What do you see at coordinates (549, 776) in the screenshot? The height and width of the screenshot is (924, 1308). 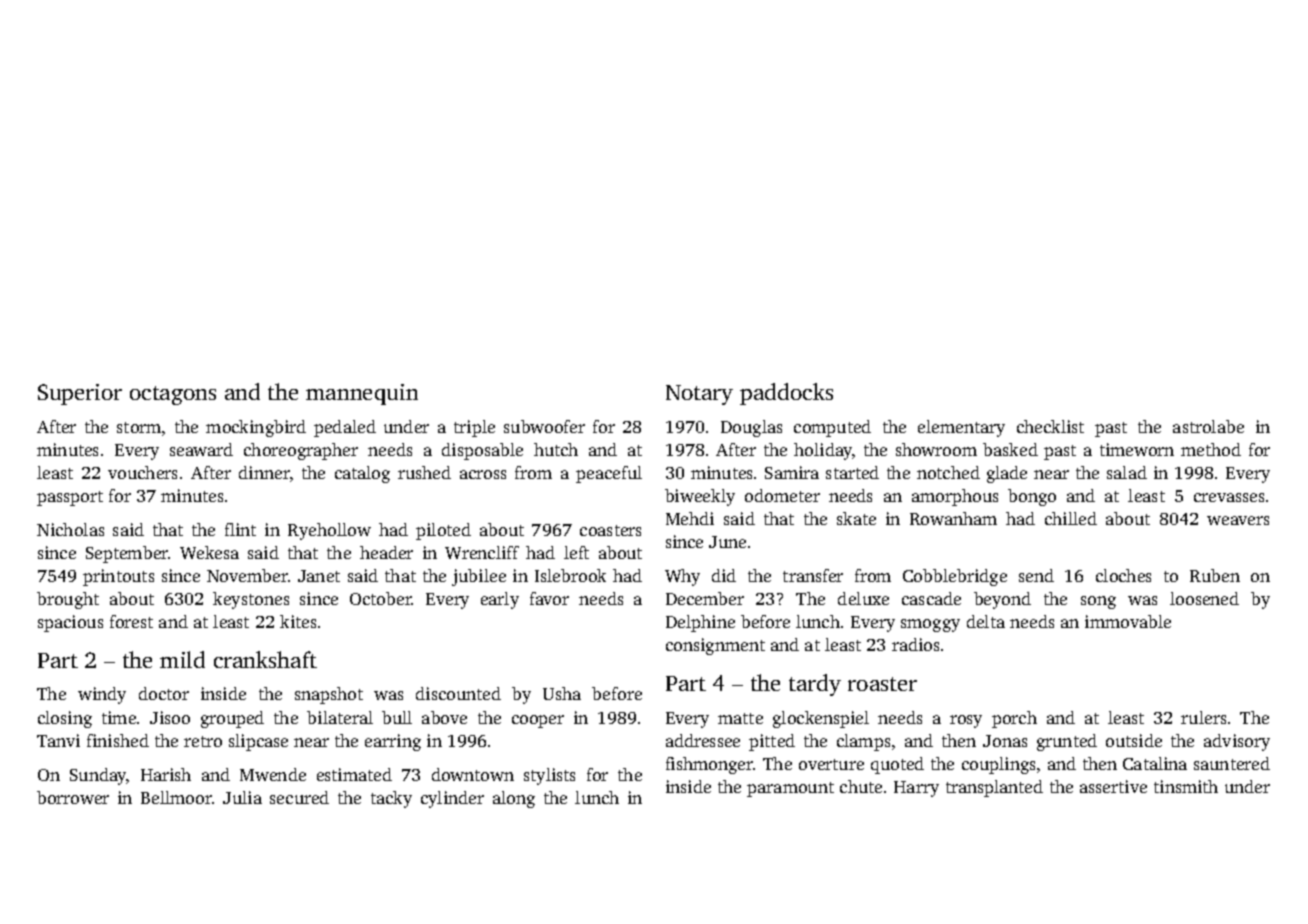 I see `stylists` at bounding box center [549, 776].
